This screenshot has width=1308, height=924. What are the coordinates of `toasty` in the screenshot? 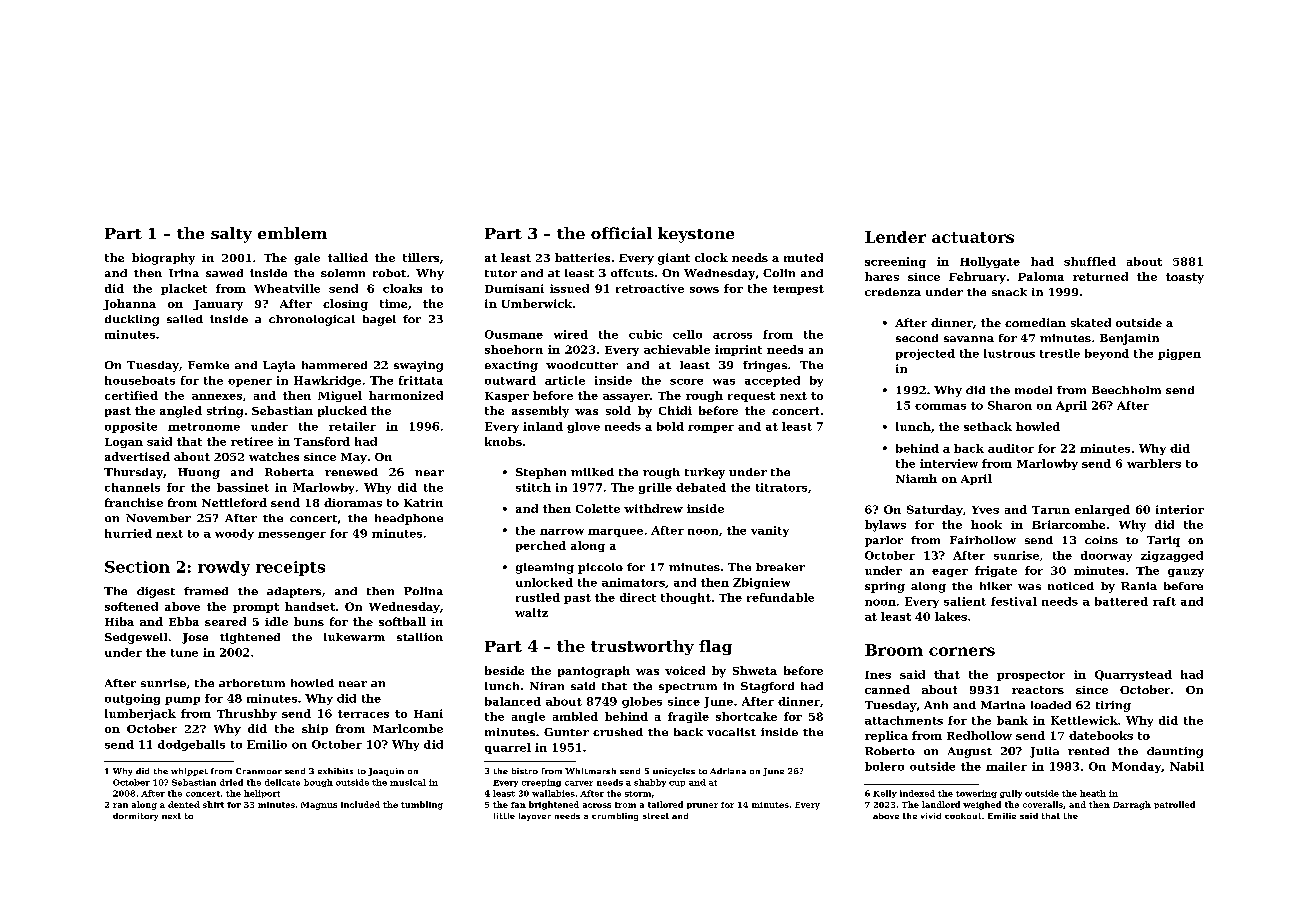 It's located at (1185, 278).
